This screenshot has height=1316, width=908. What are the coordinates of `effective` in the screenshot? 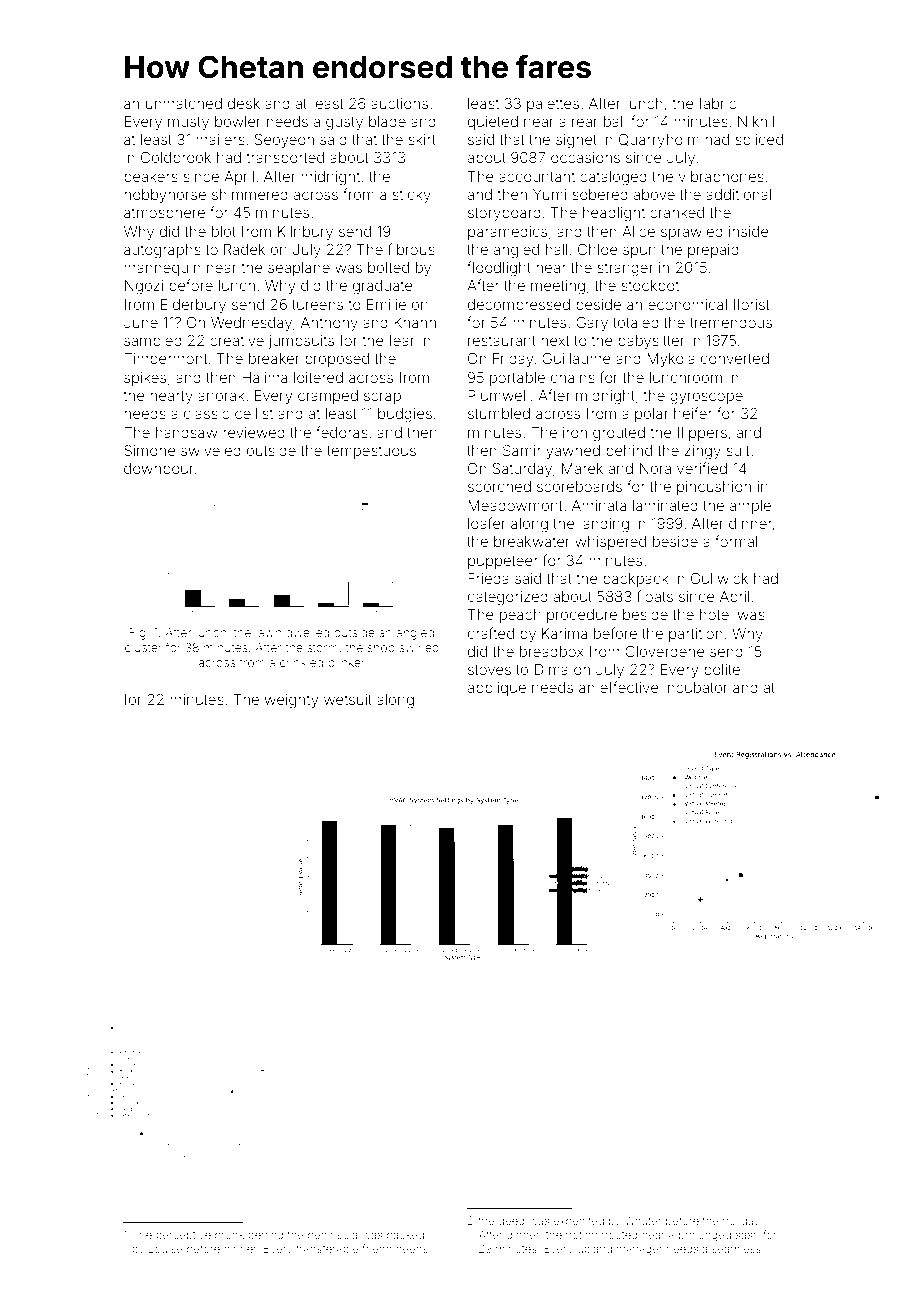 It's located at (629, 687).
